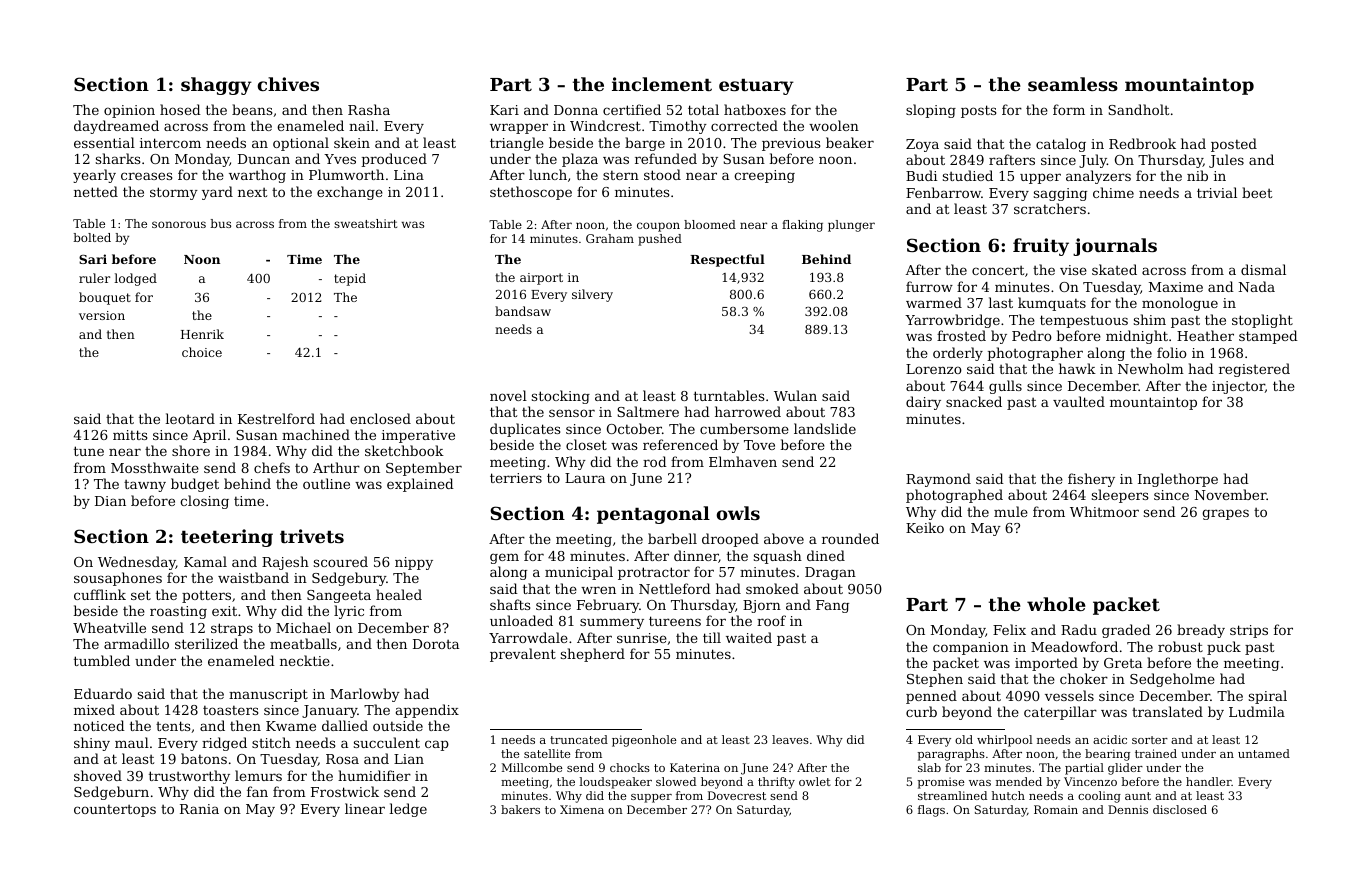  I want to click on beet, so click(1257, 192).
